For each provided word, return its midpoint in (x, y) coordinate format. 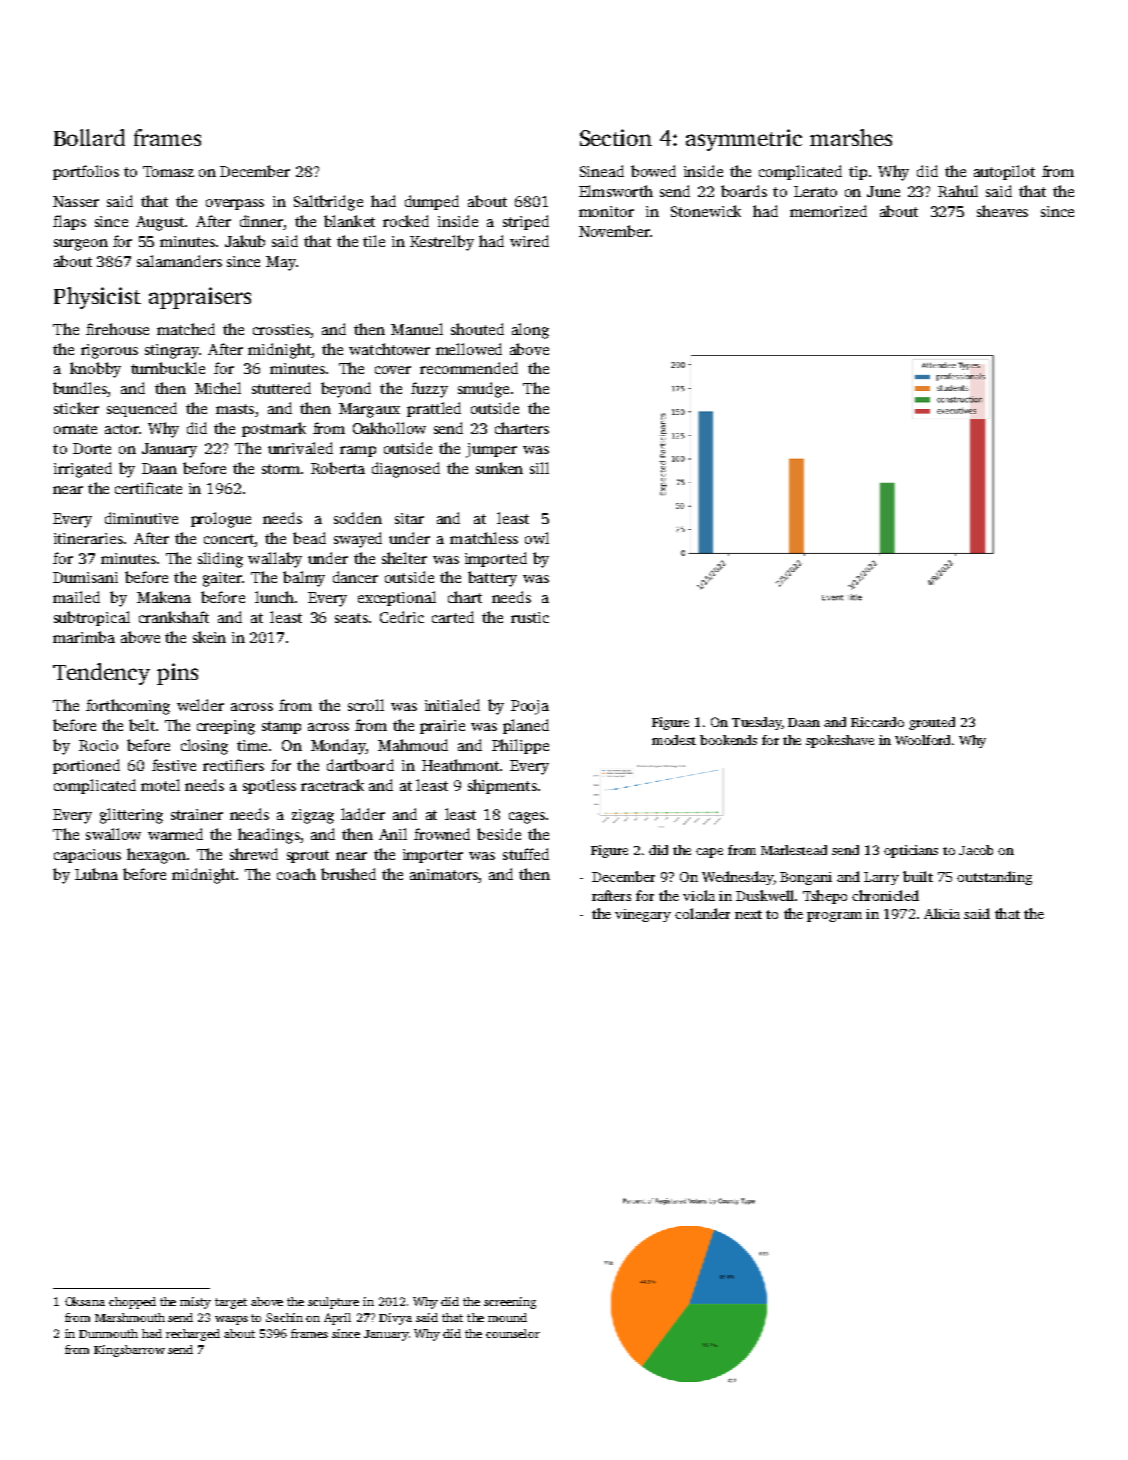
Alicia (942, 913)
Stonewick (706, 211)
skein (209, 637)
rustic (530, 617)
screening (510, 1303)
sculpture (333, 1303)
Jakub (245, 241)
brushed (348, 874)
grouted (932, 723)
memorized (828, 211)
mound (507, 1317)
